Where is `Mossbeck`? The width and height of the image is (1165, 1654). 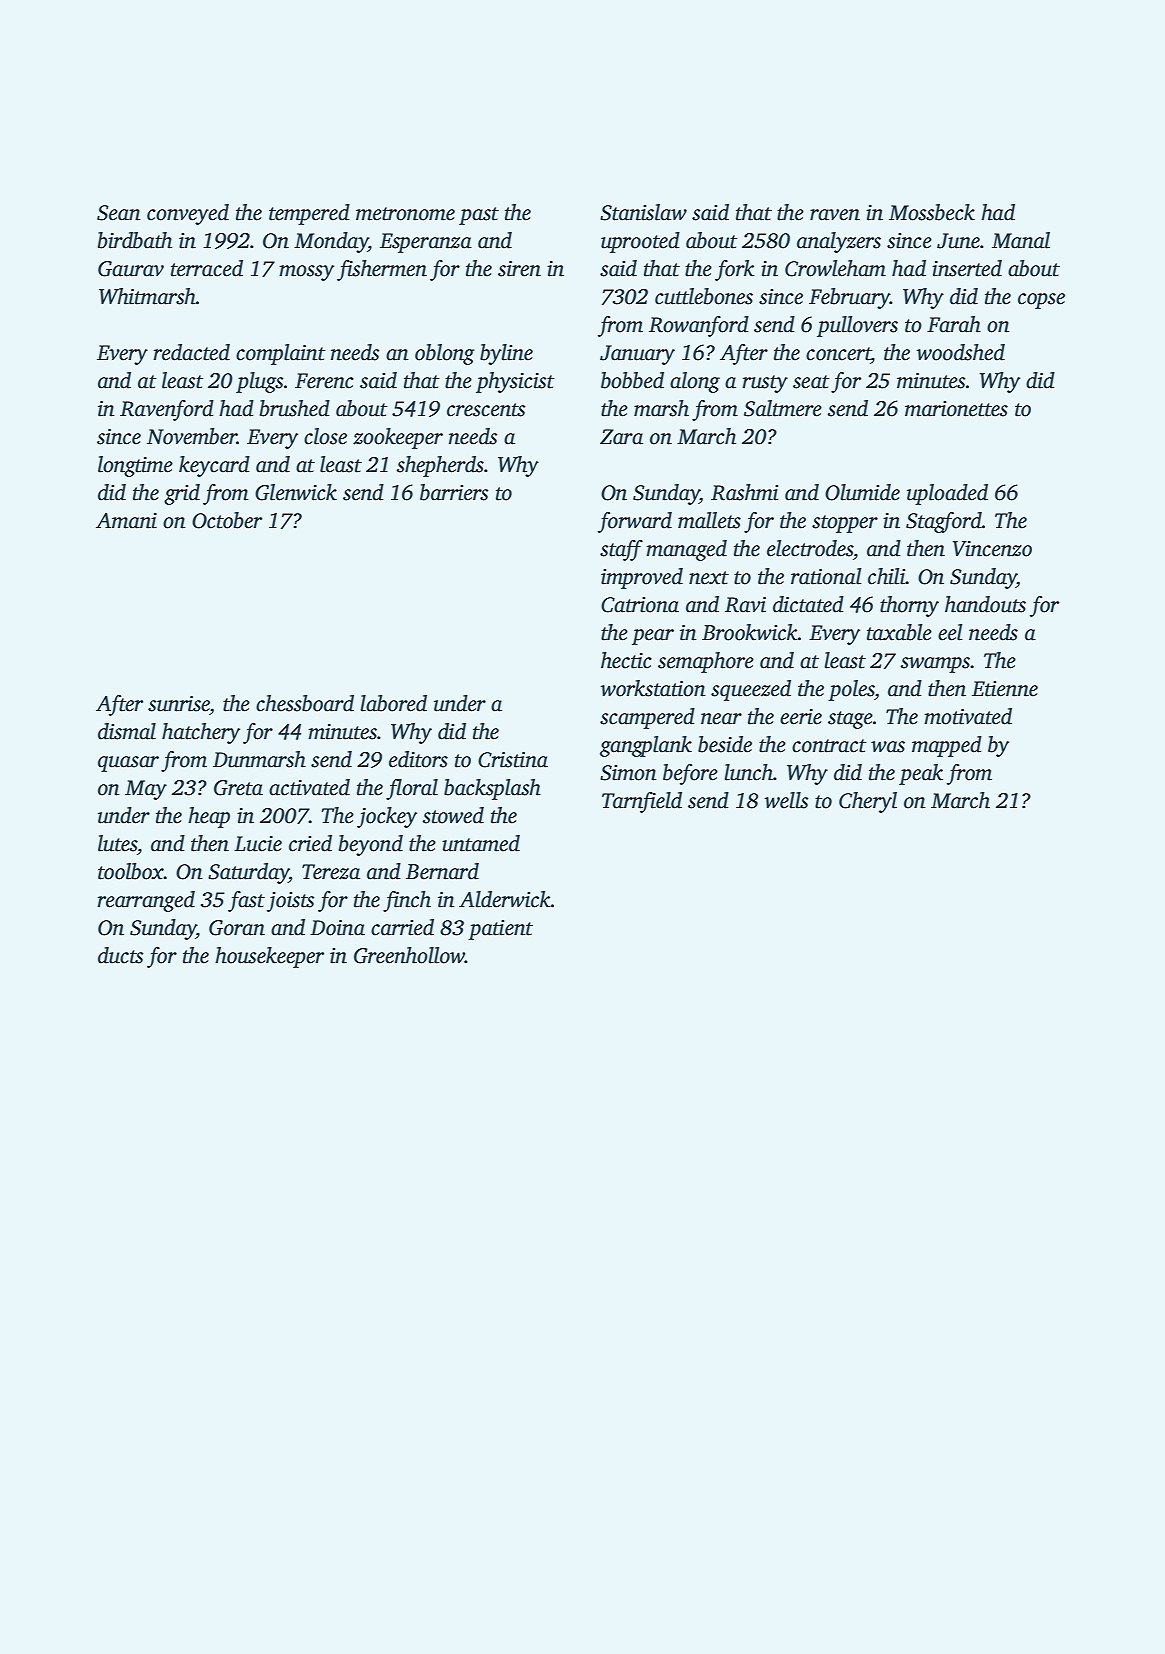 Mossbeck is located at coordinates (932, 212).
